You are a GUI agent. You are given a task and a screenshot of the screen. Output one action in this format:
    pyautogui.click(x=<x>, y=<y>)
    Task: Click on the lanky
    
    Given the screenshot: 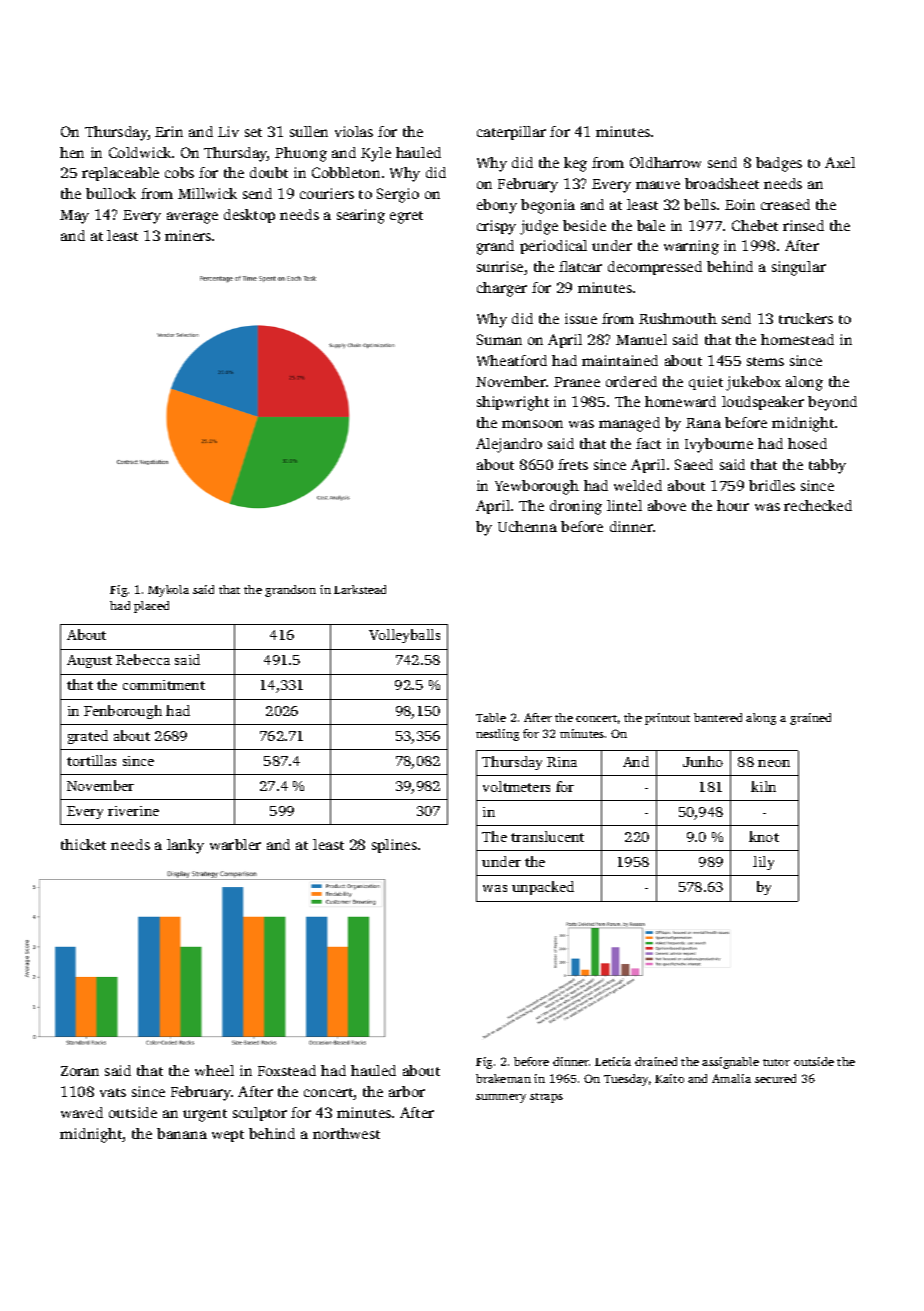 What is the action you would take?
    pyautogui.click(x=185, y=846)
